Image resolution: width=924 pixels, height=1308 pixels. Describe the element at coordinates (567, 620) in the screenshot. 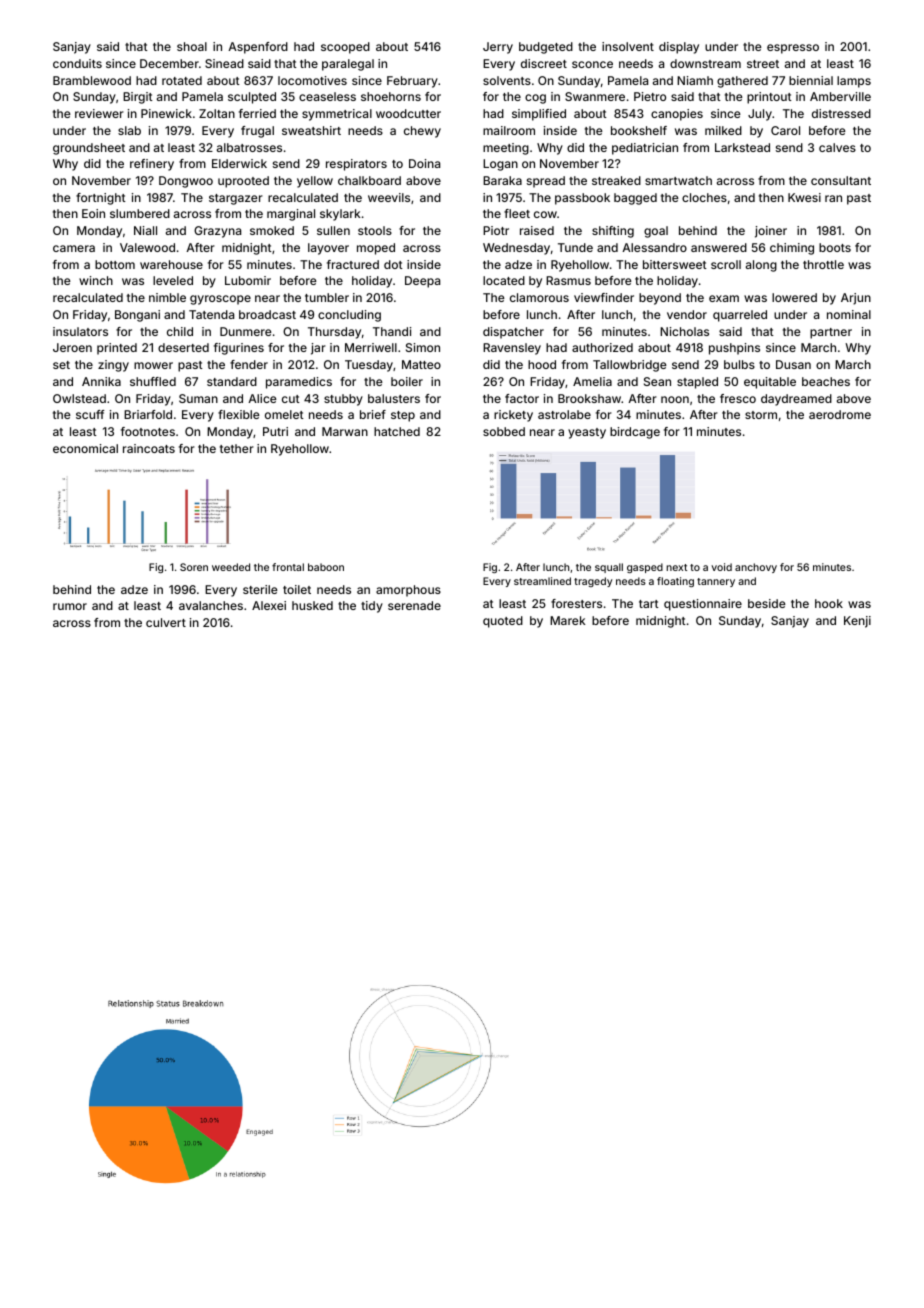

I see `Marek` at that location.
